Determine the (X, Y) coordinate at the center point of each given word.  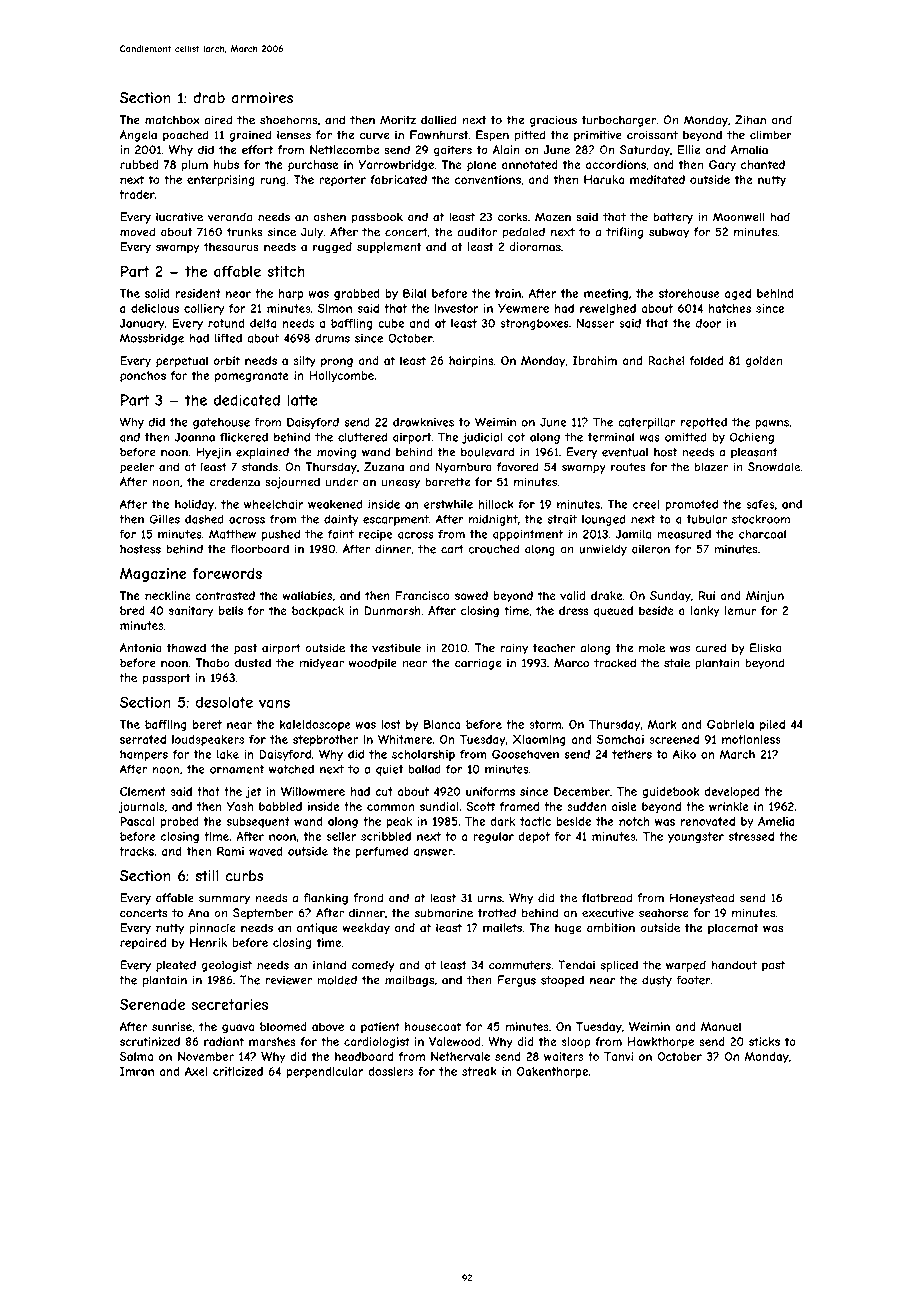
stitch (286, 271)
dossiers (390, 1071)
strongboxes (534, 324)
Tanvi (618, 1056)
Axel (196, 1071)
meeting (606, 294)
